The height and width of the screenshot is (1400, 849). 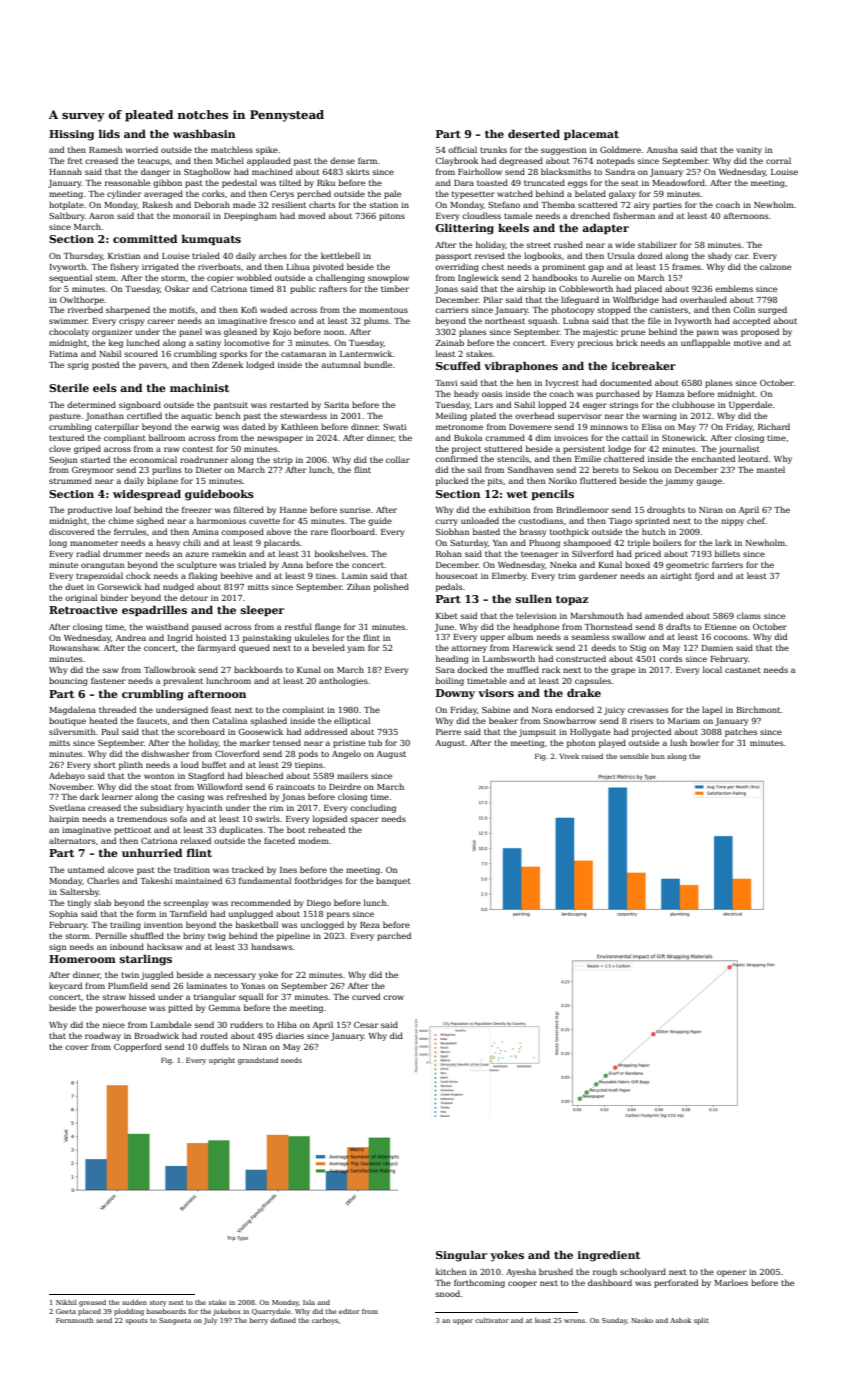 What do you see at coordinates (70, 480) in the screenshot?
I see `strummed` at bounding box center [70, 480].
